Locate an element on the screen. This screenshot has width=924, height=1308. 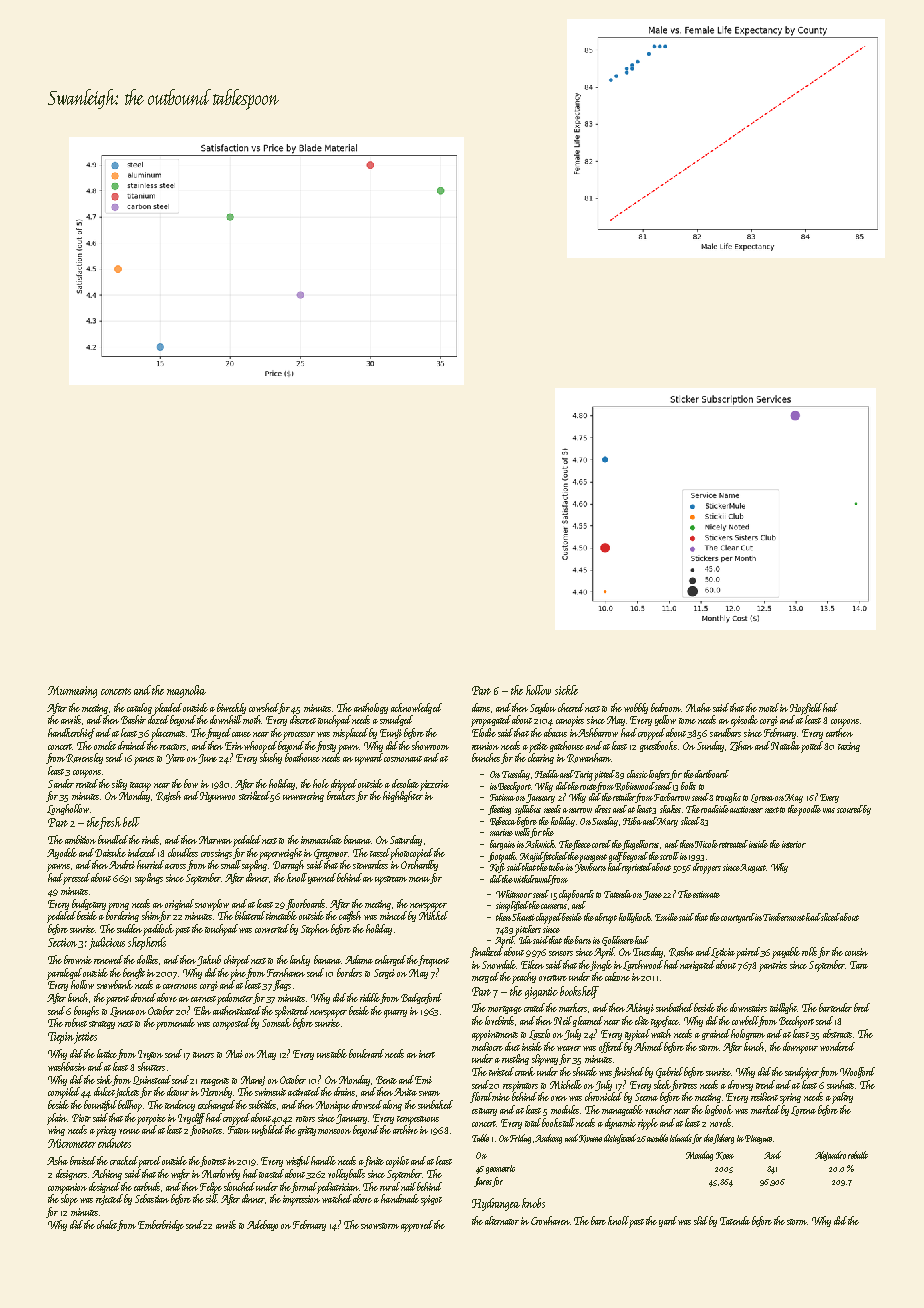
compiled is located at coordinates (64, 1093).
